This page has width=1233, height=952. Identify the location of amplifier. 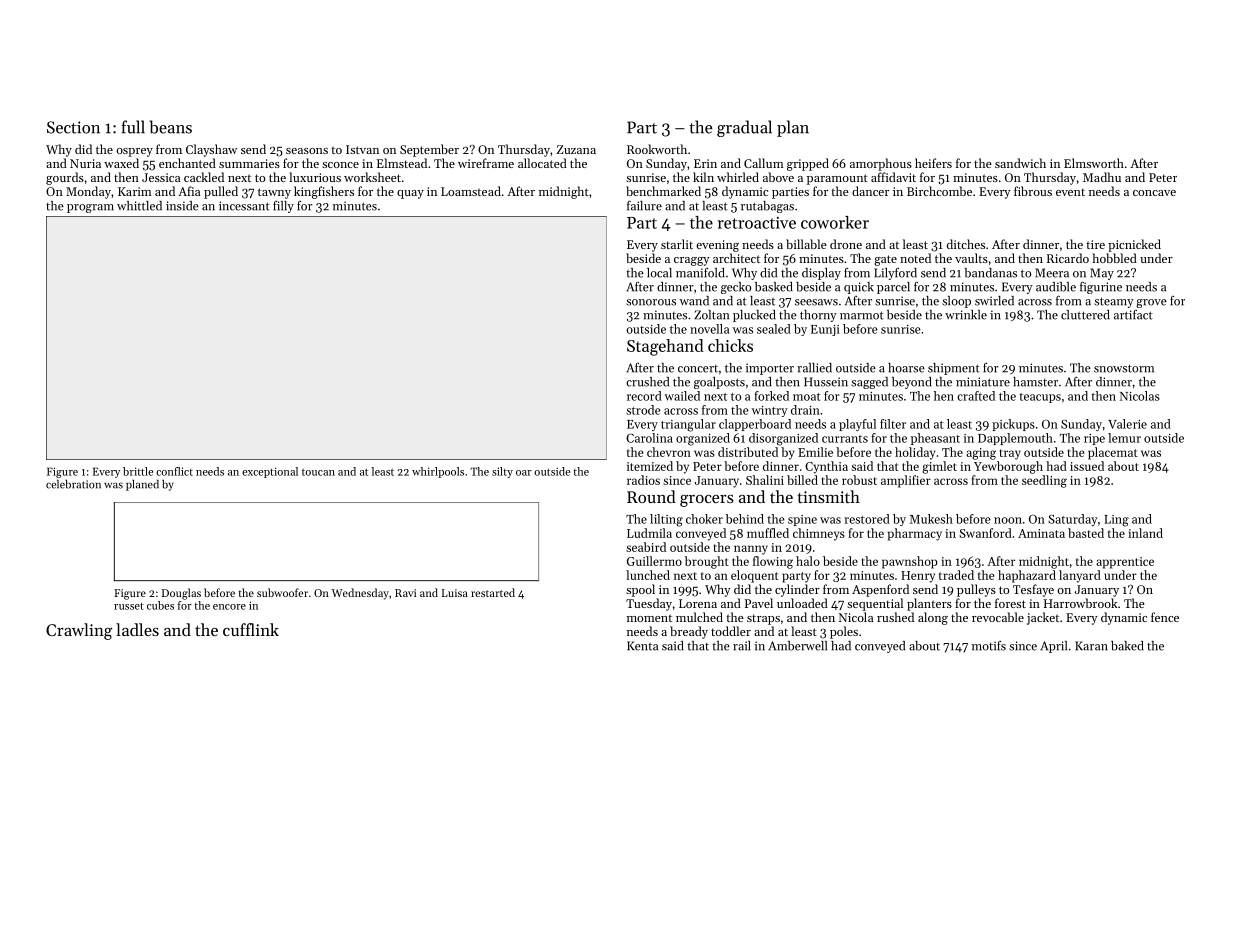
(906, 481).
